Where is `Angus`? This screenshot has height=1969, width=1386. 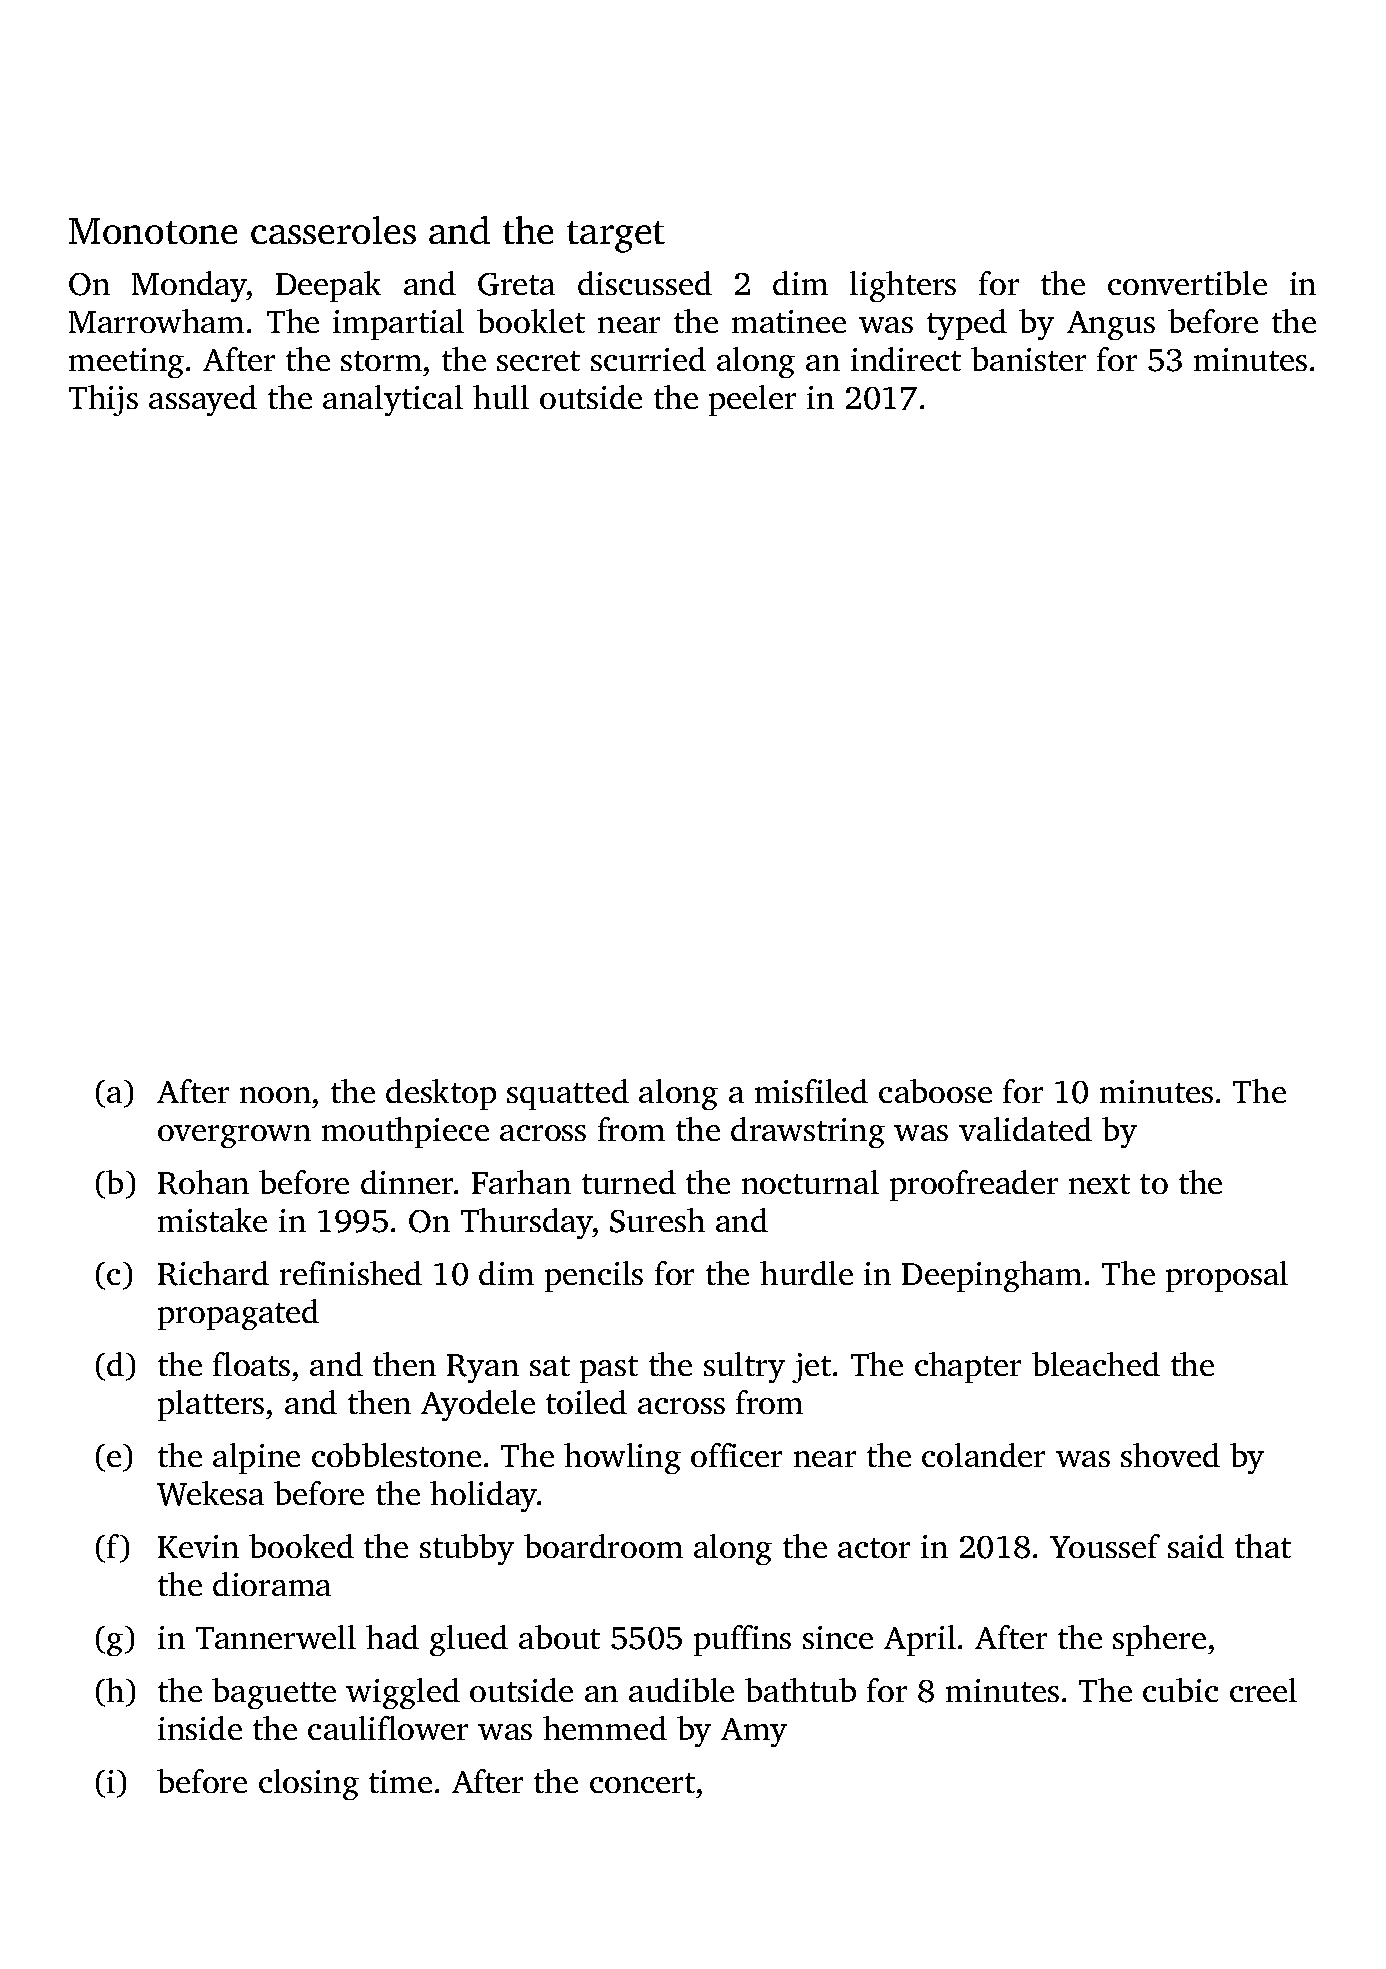 Angus is located at coordinates (1111, 325).
